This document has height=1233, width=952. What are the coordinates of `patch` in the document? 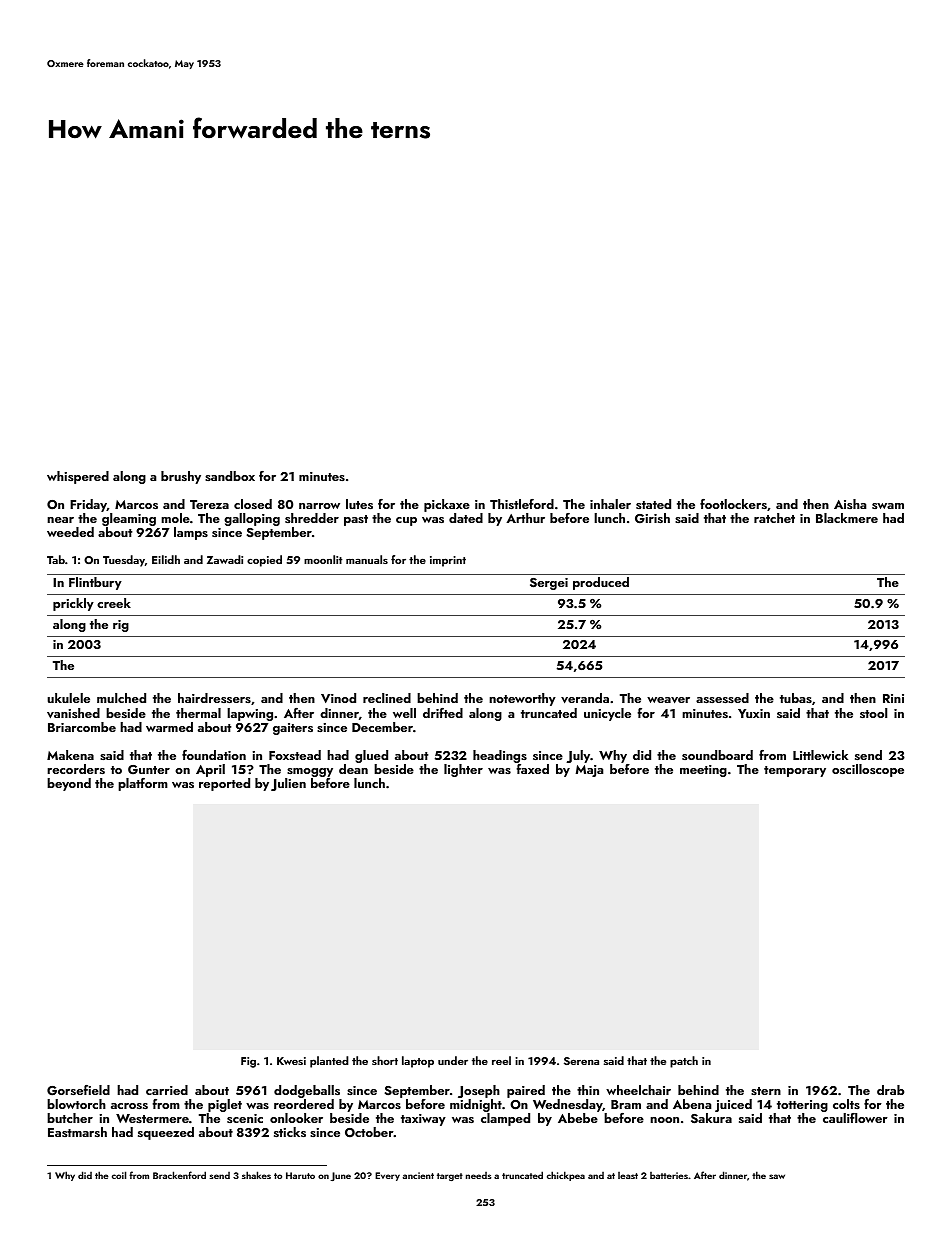 It's located at (684, 1062).
